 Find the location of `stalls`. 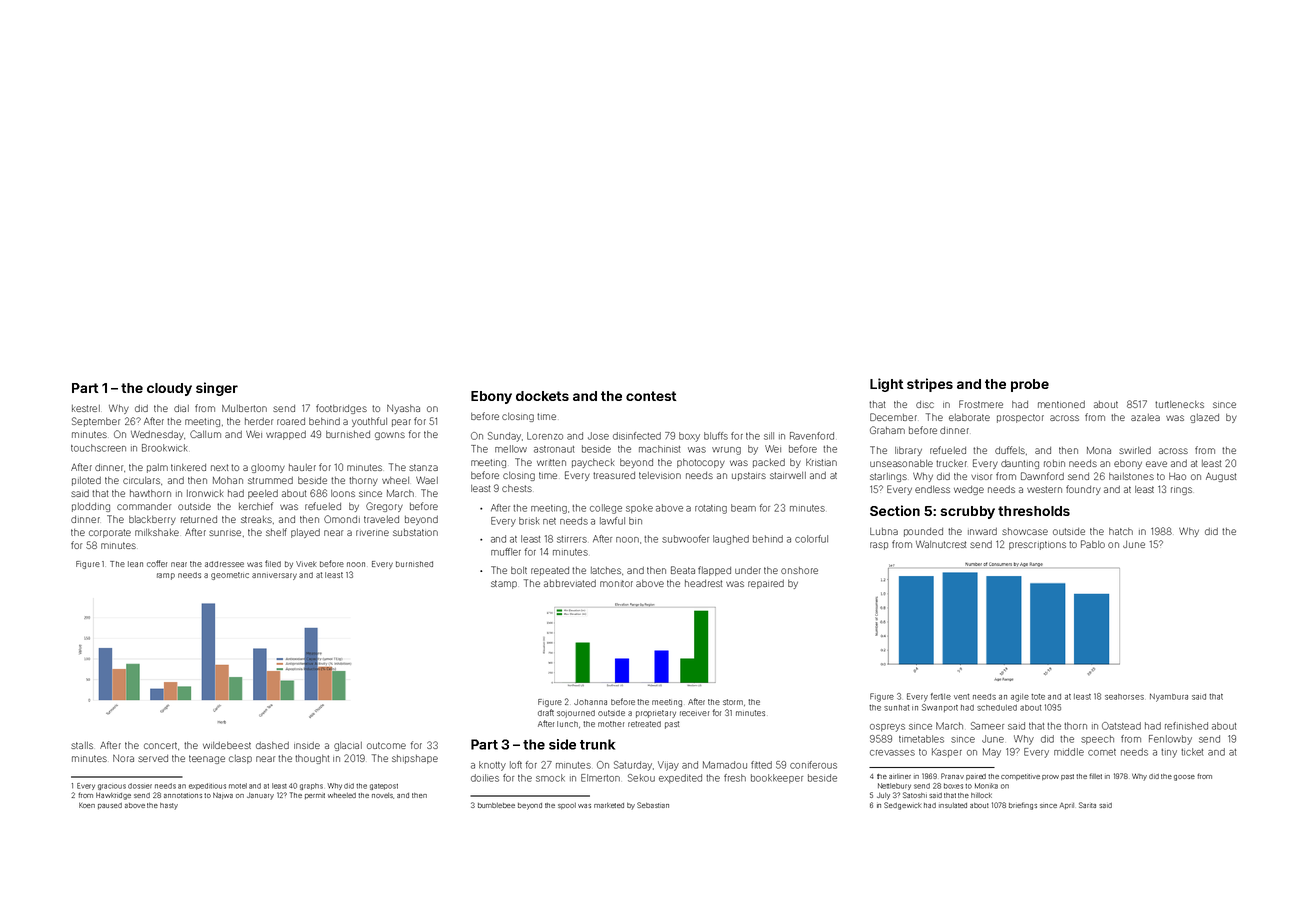

stalls is located at coordinates (82, 745).
